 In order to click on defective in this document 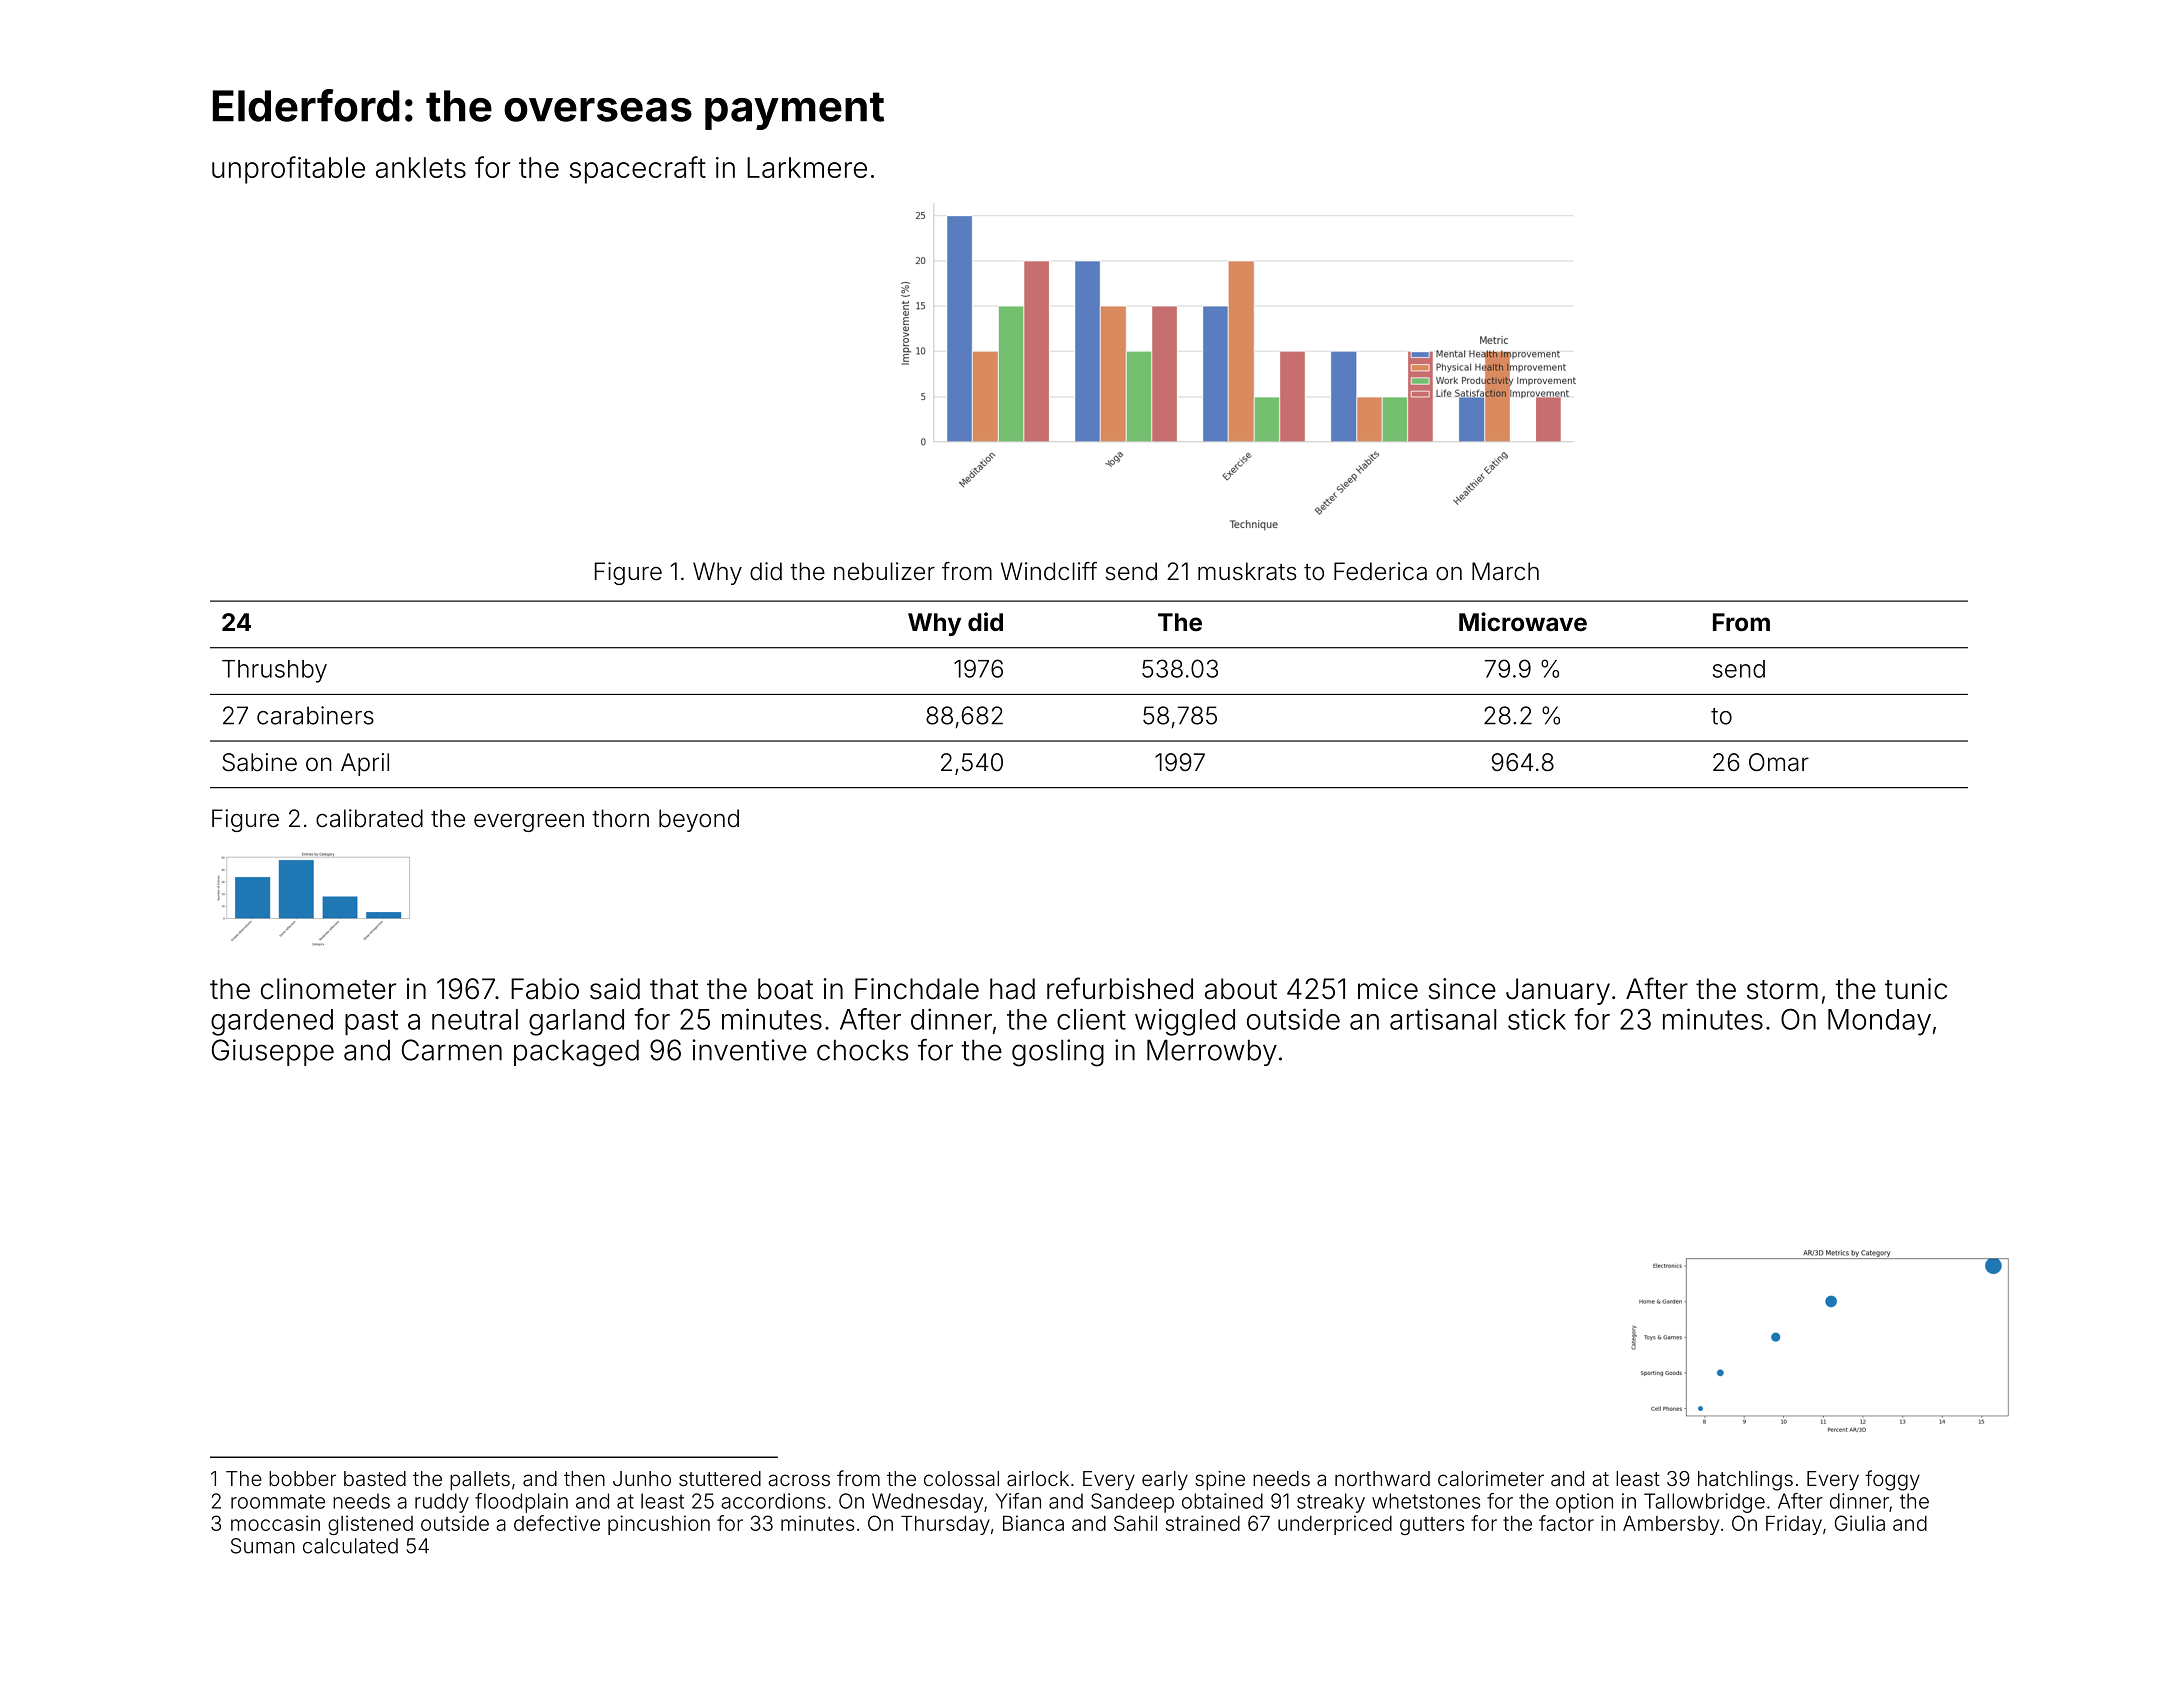, I will do `click(557, 1523)`.
